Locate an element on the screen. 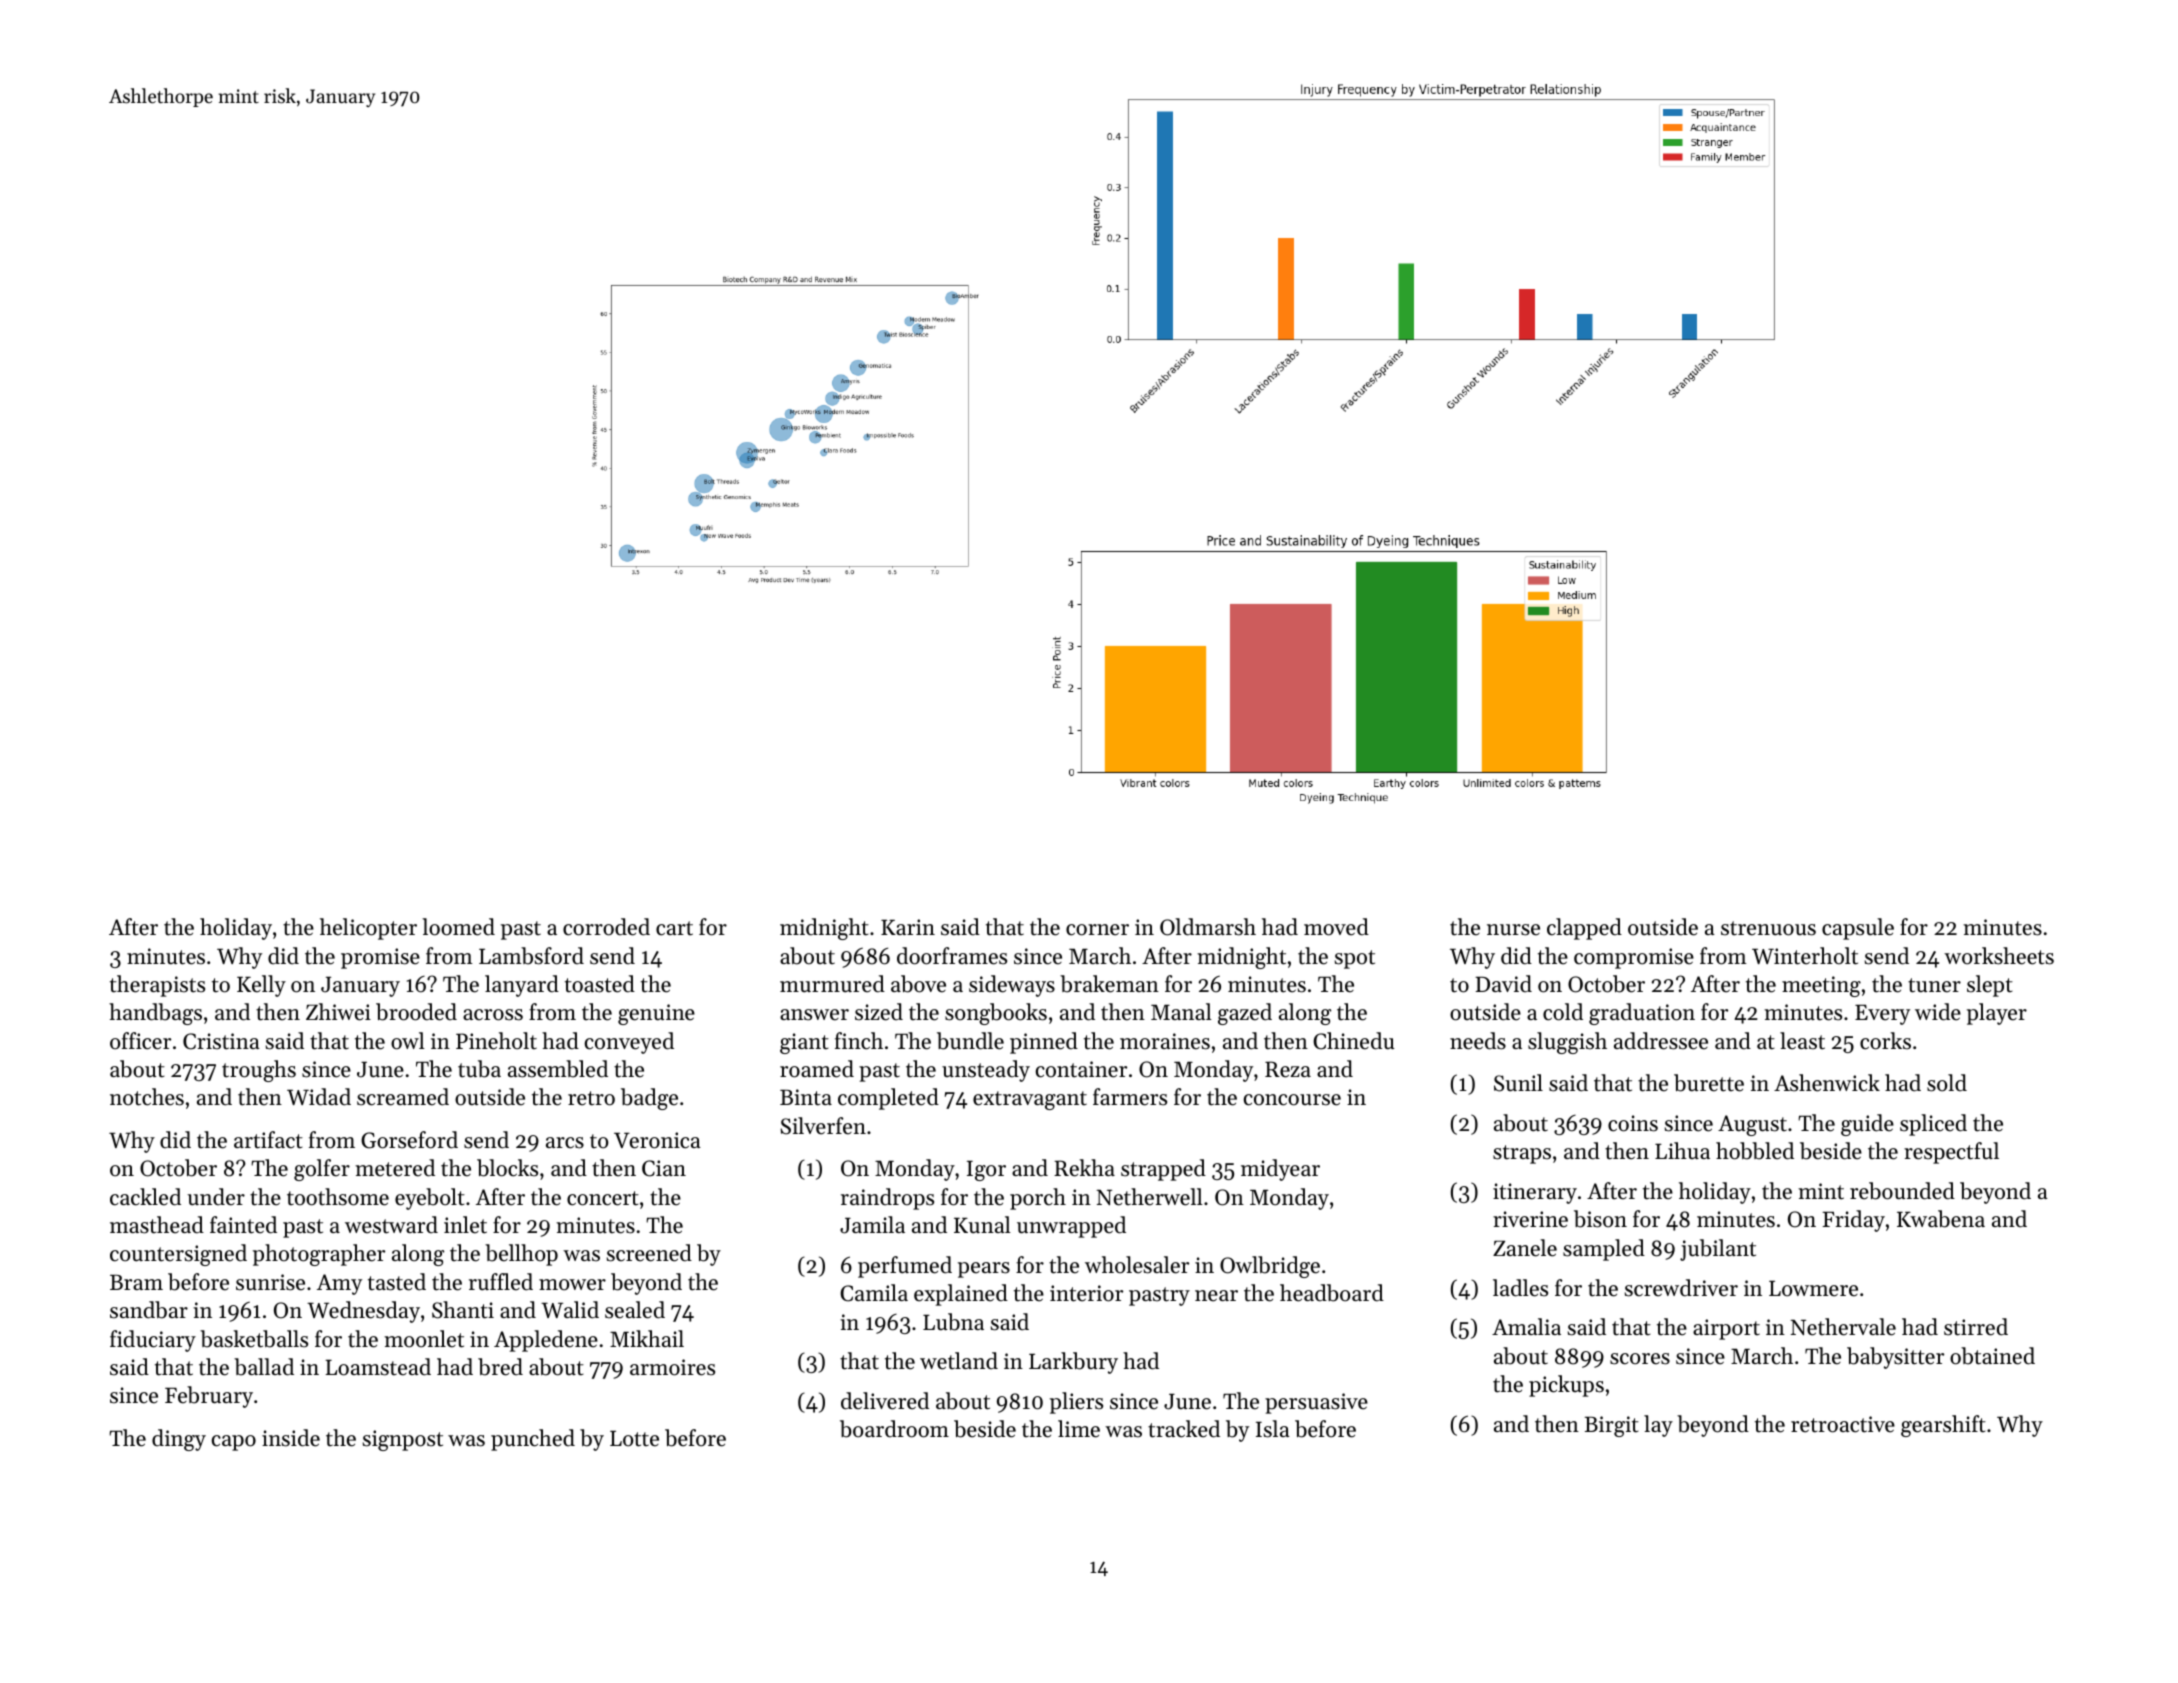 The width and height of the screenshot is (2178, 1683). babysitter is located at coordinates (1895, 1358).
